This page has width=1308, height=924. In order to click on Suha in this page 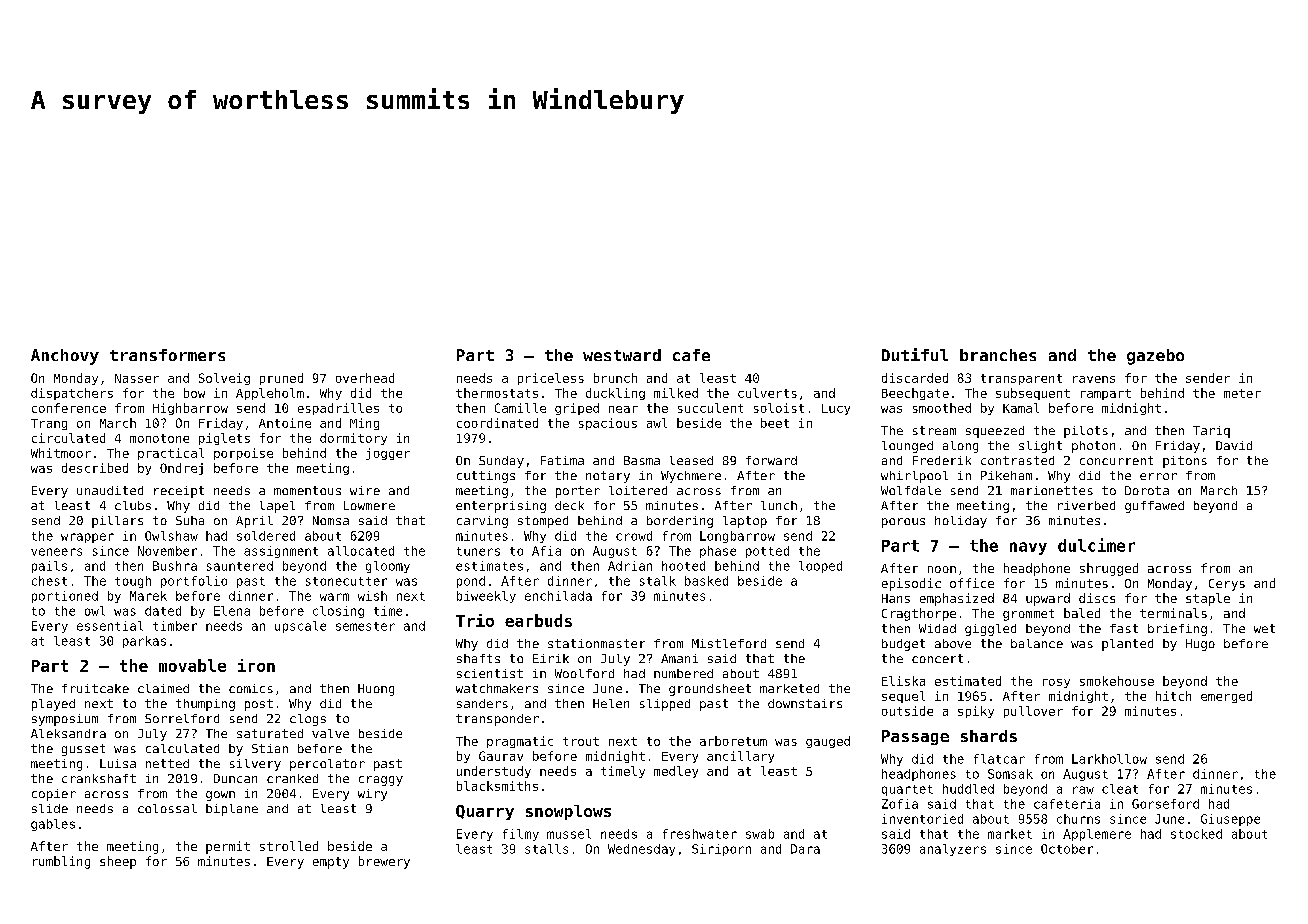, I will do `click(190, 520)`.
